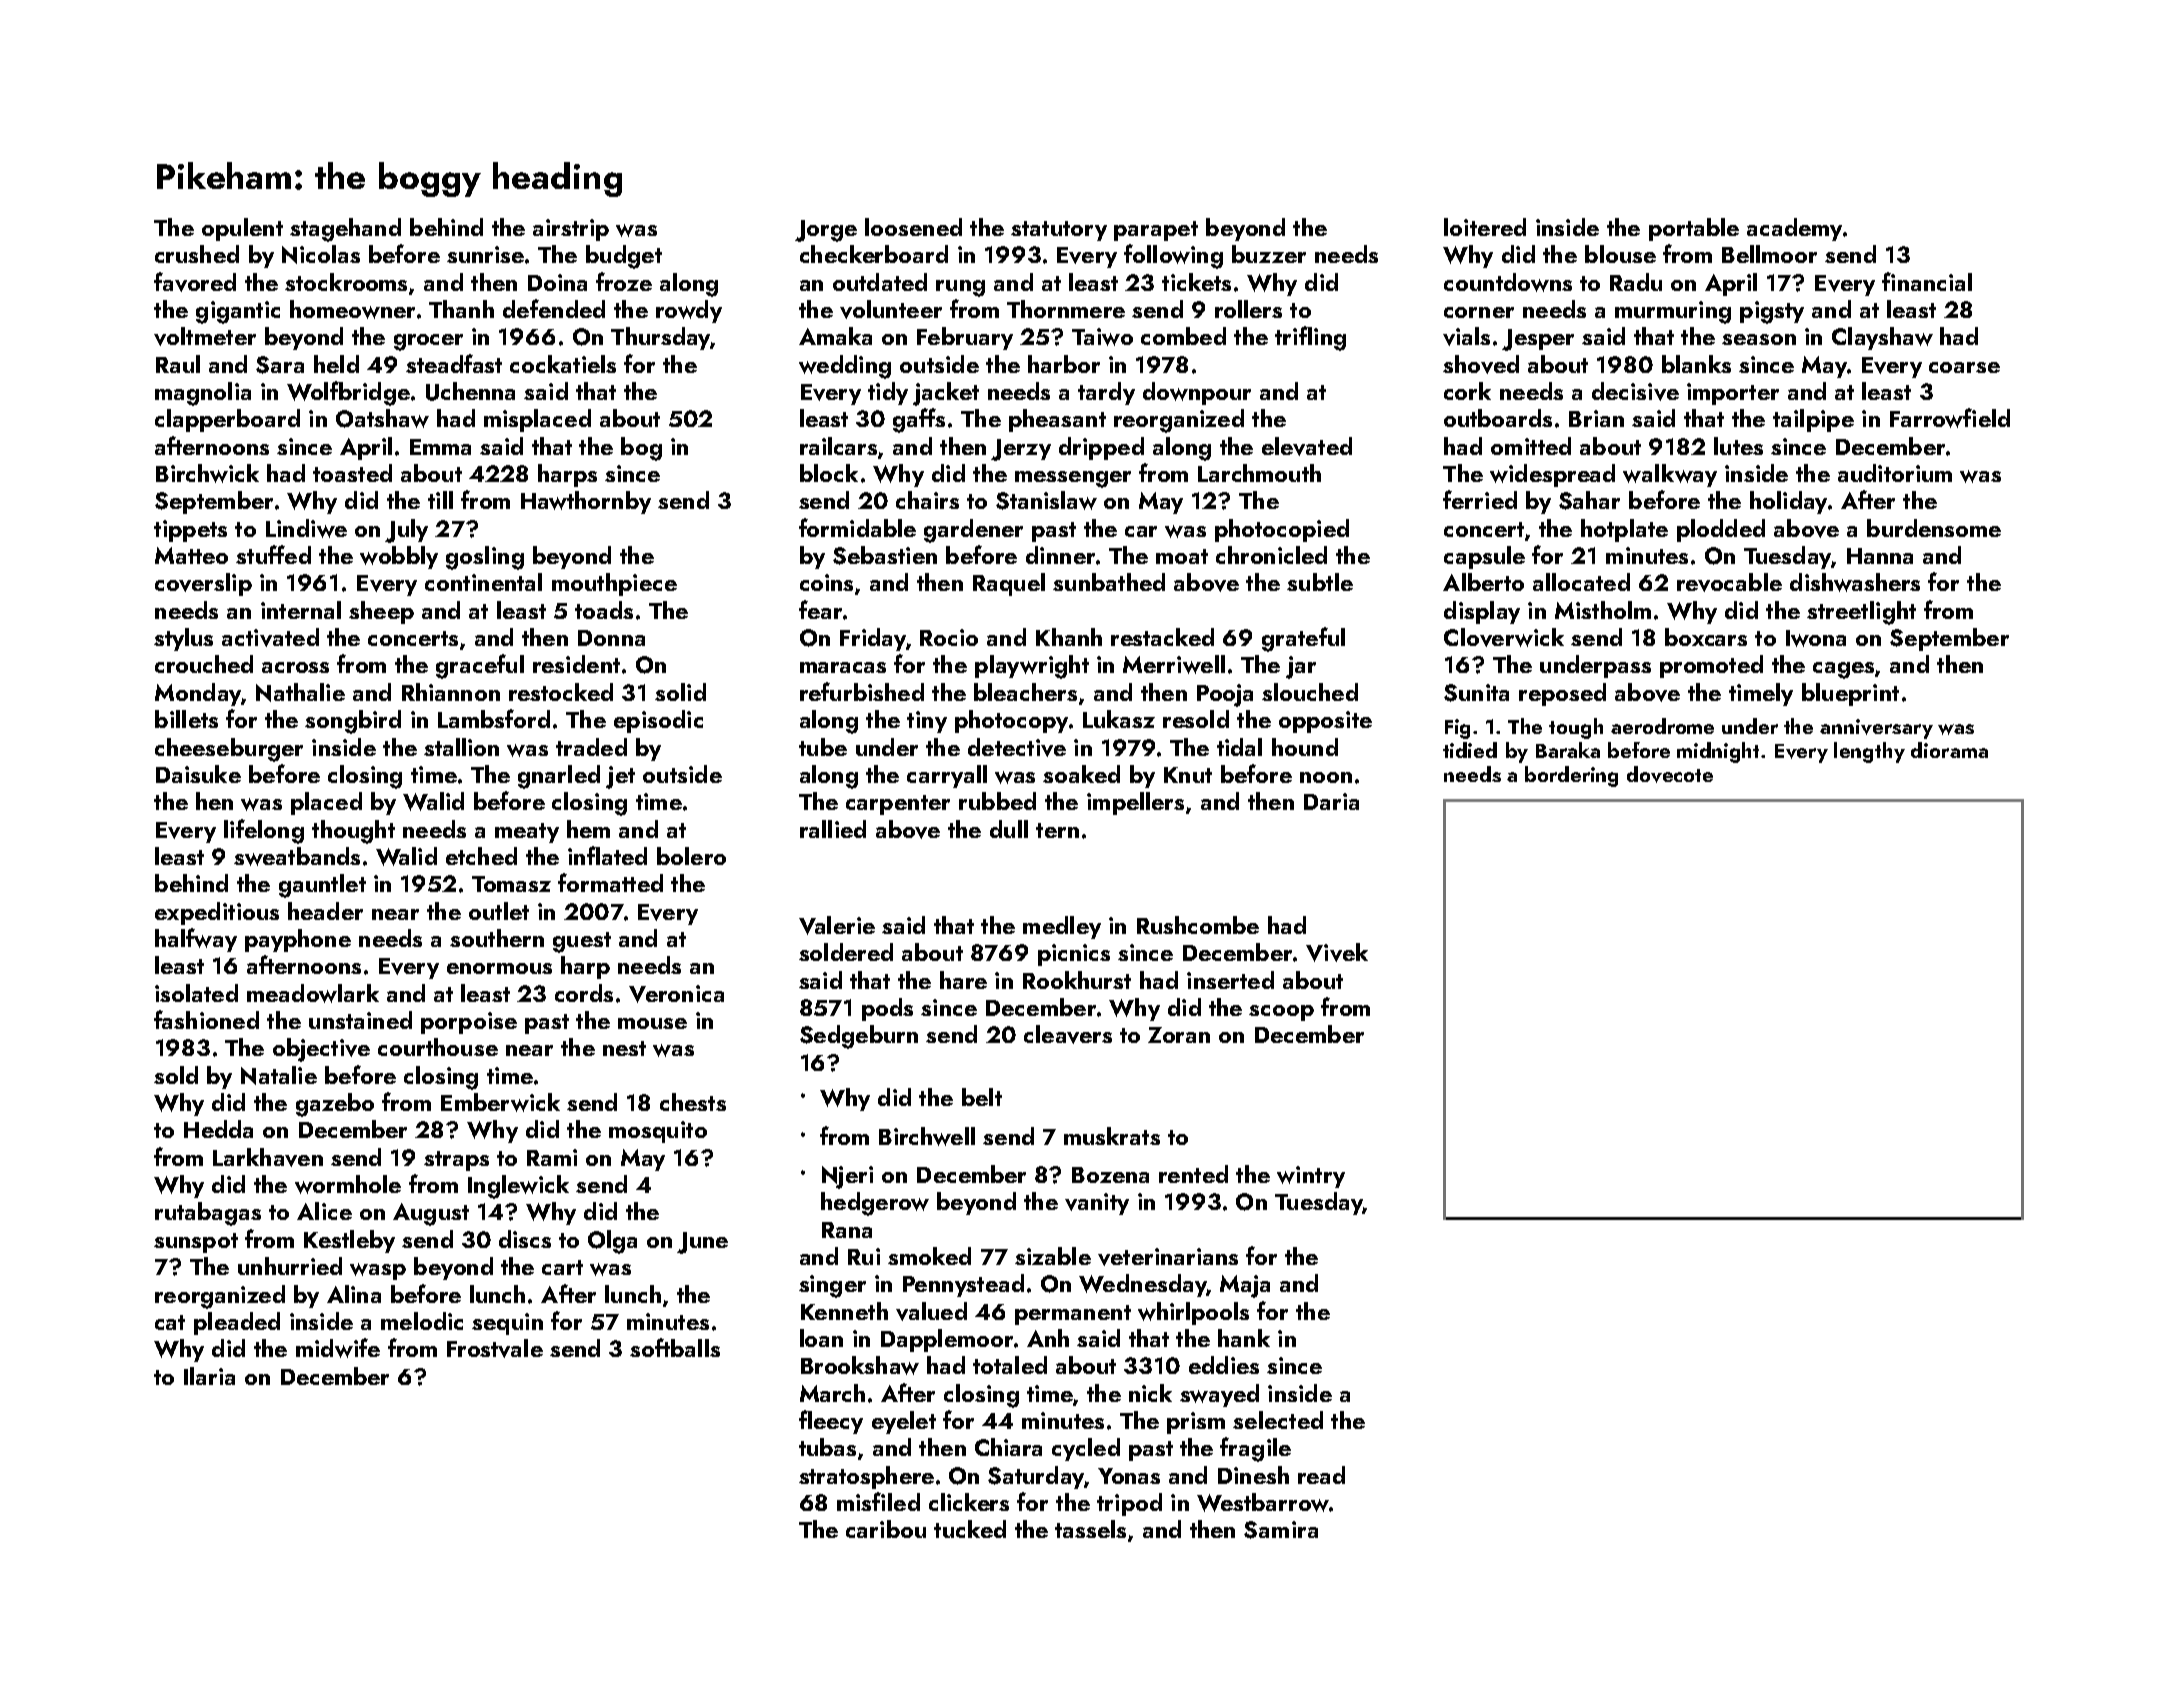 Image resolution: width=2178 pixels, height=1683 pixels. Describe the element at coordinates (1245, 1286) in the screenshot. I see `Maja` at that location.
